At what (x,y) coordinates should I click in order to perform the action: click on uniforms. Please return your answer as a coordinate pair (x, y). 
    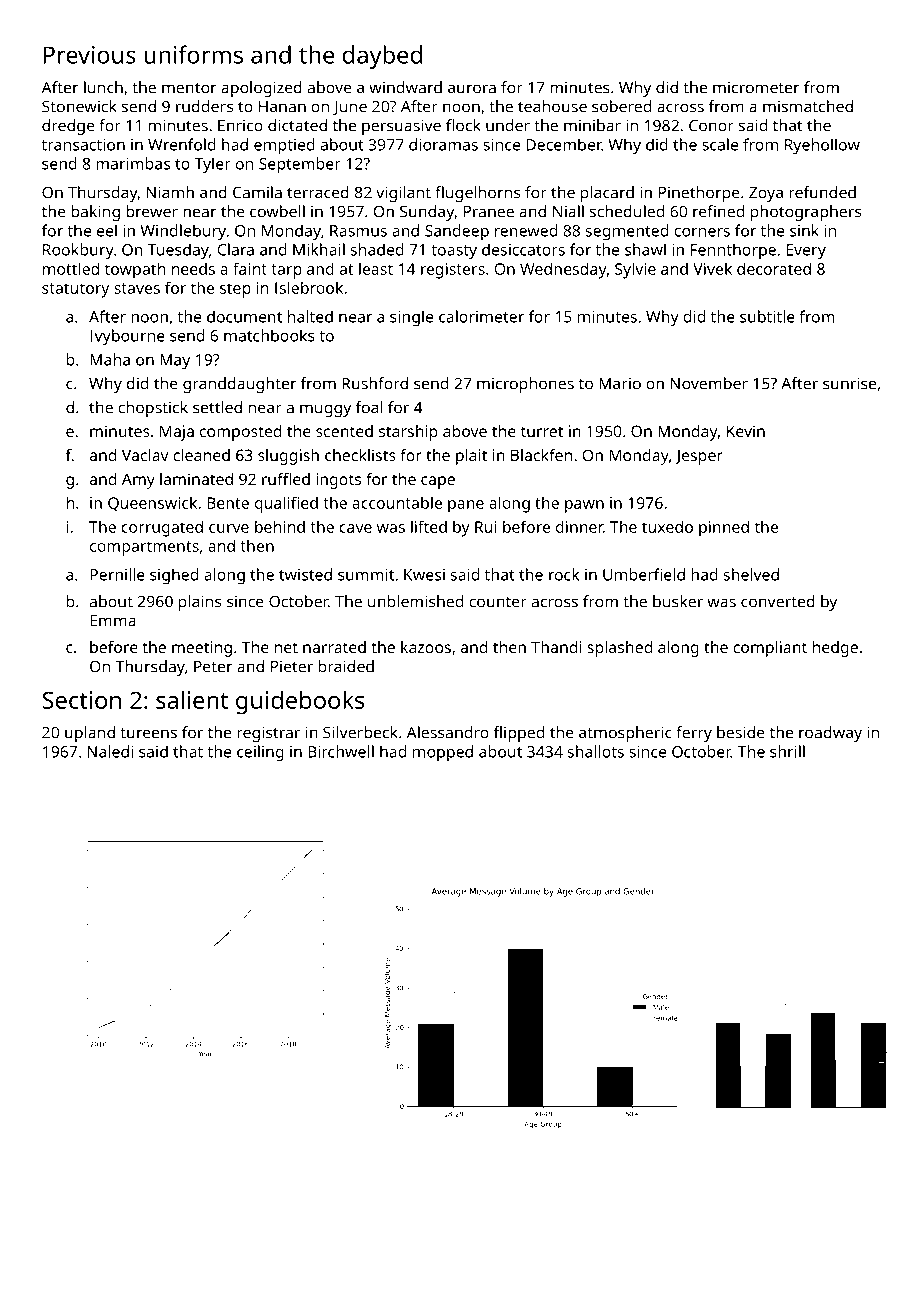
    Looking at the image, I should click on (193, 54).
